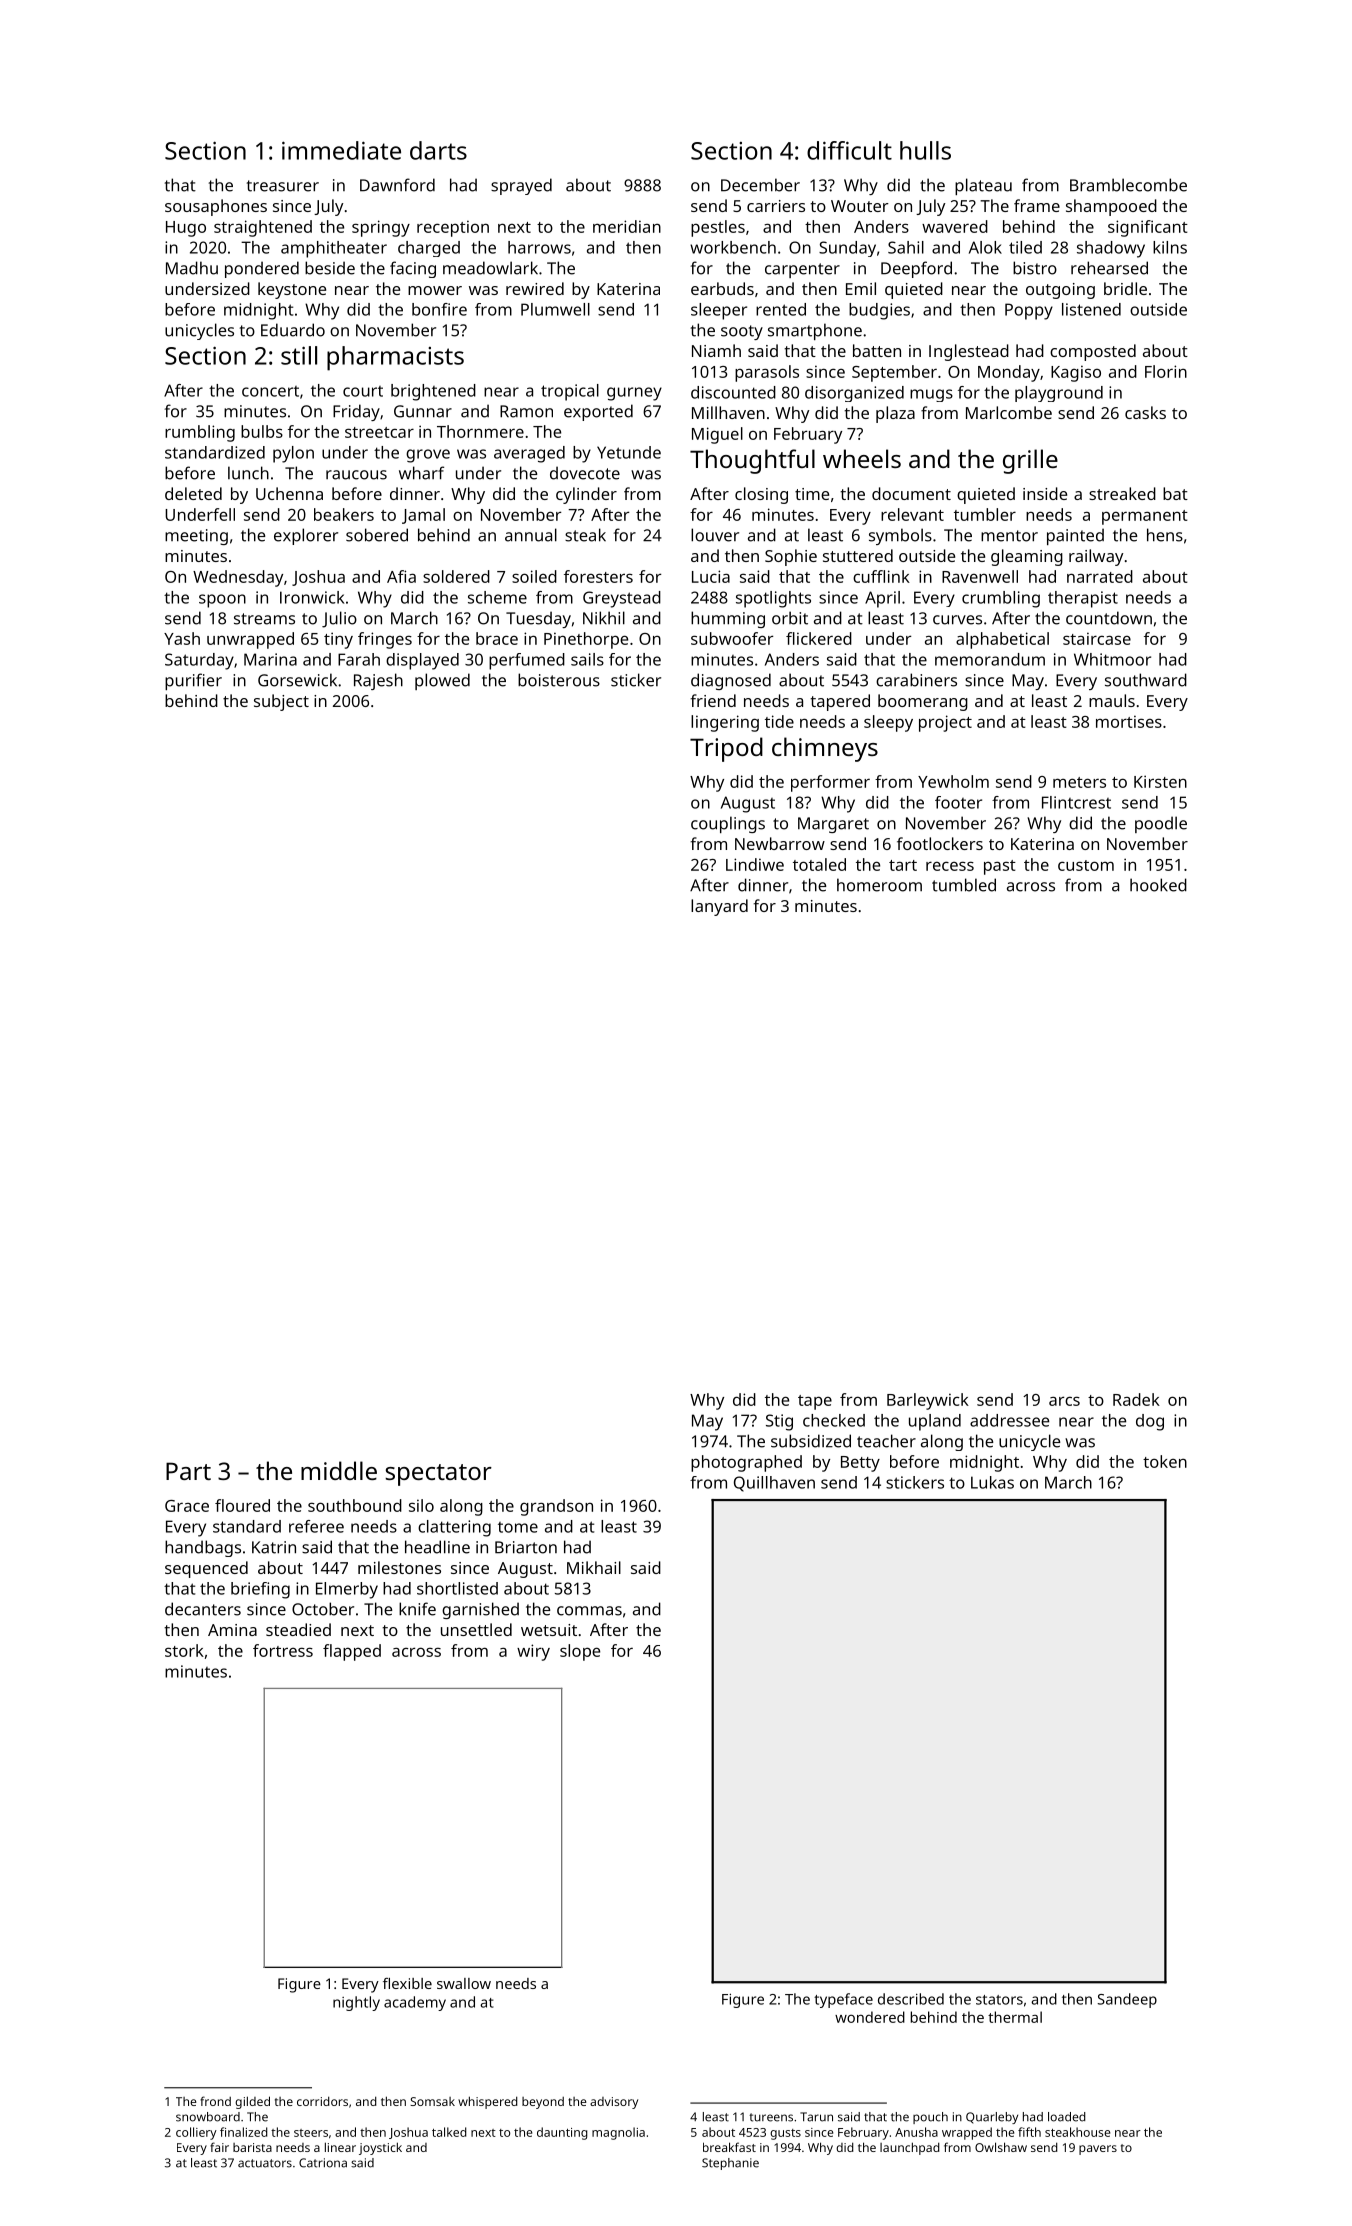 Image resolution: width=1352 pixels, height=2226 pixels. What do you see at coordinates (1165, 535) in the image?
I see `hens` at bounding box center [1165, 535].
